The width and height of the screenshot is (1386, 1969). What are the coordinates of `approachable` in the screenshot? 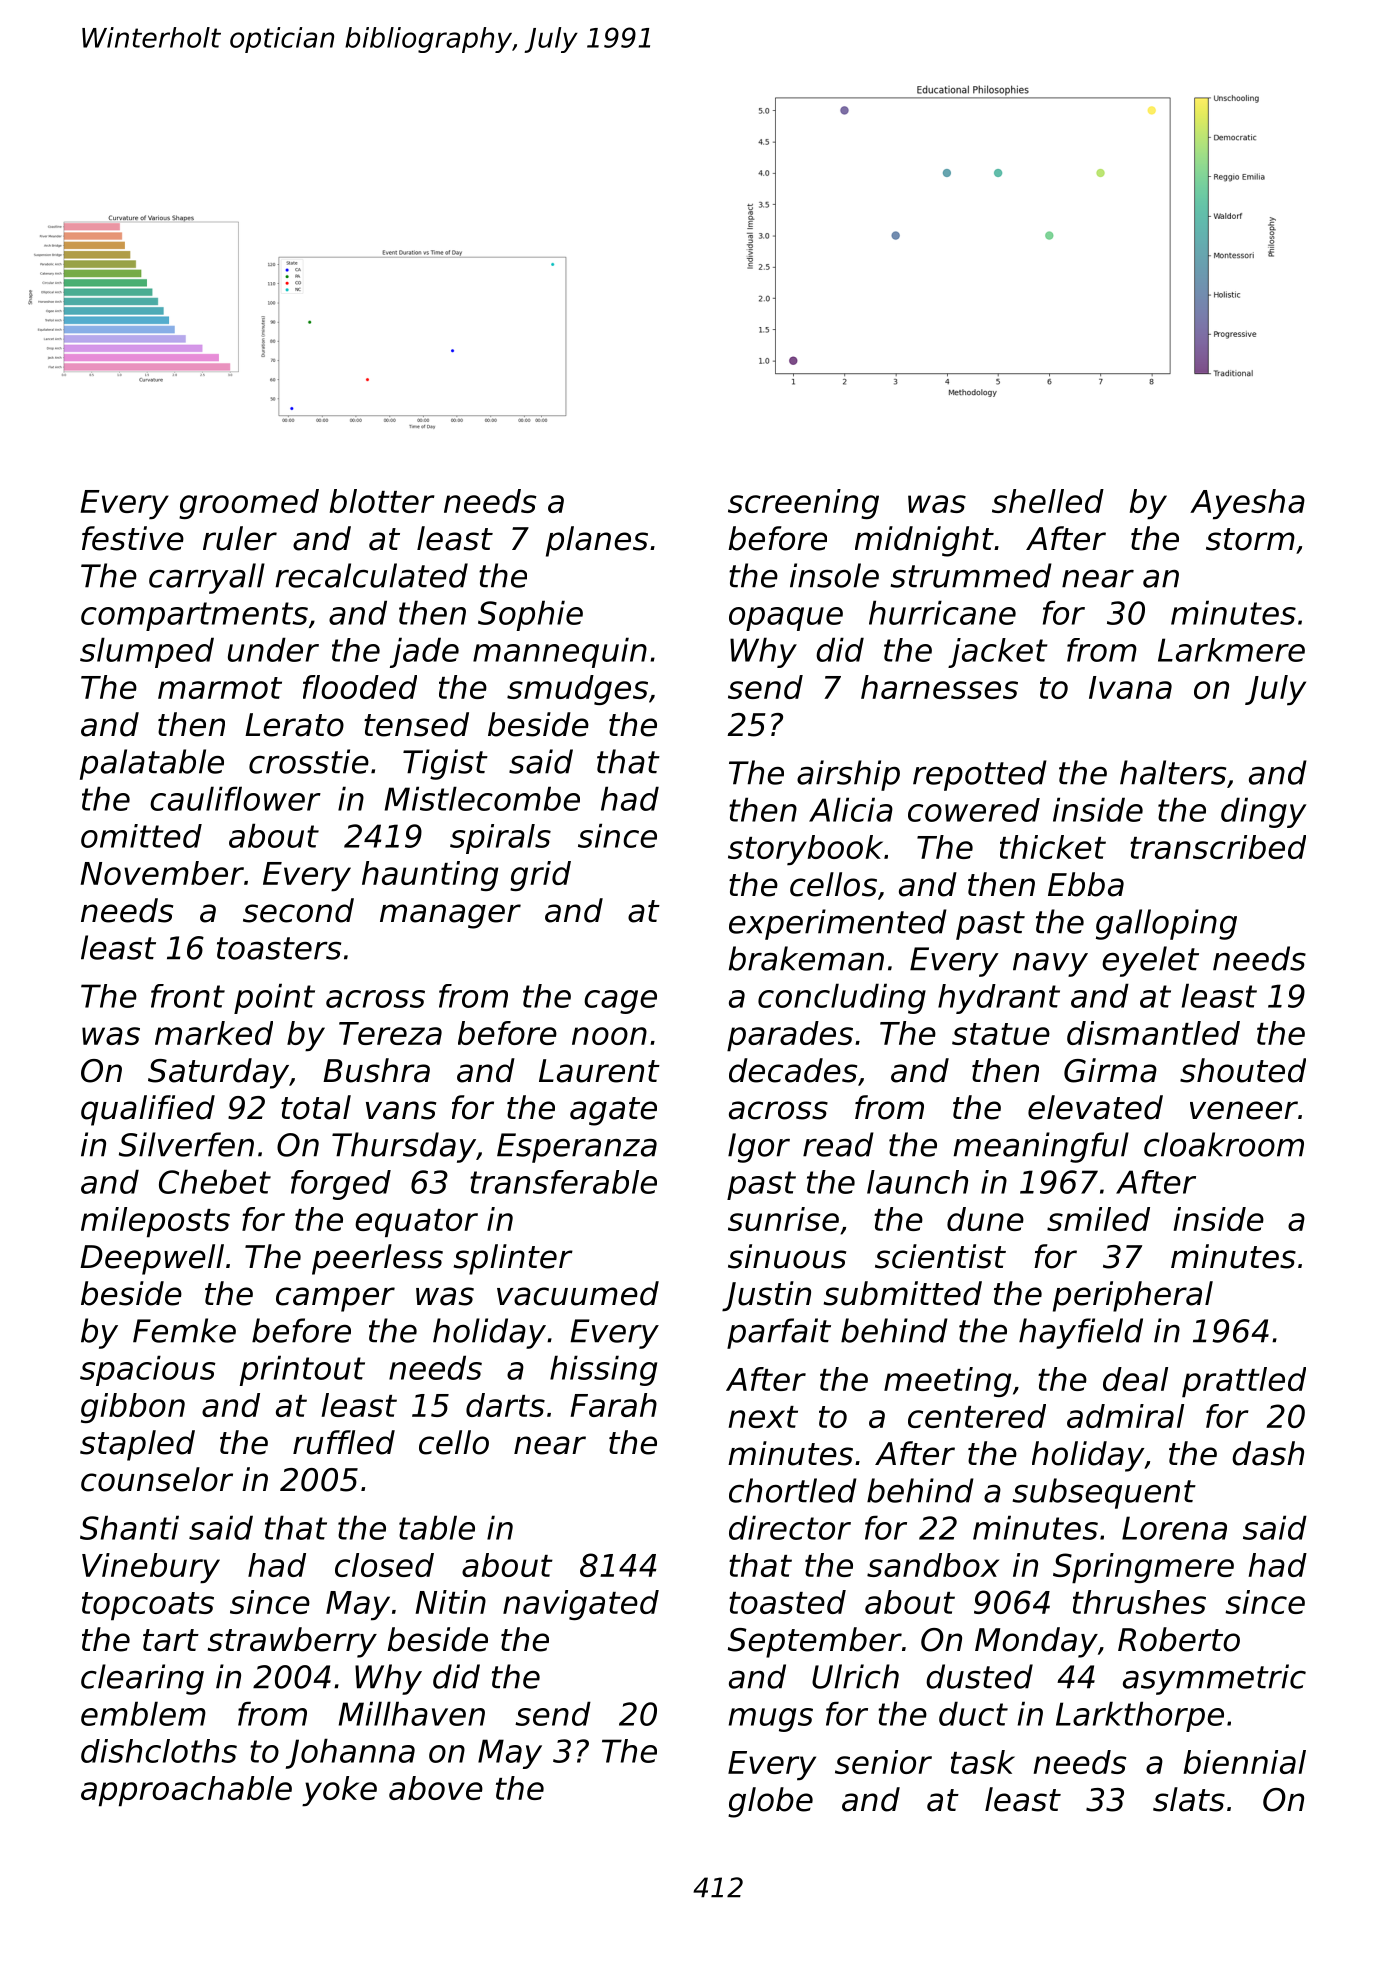 It's located at (186, 1791).
